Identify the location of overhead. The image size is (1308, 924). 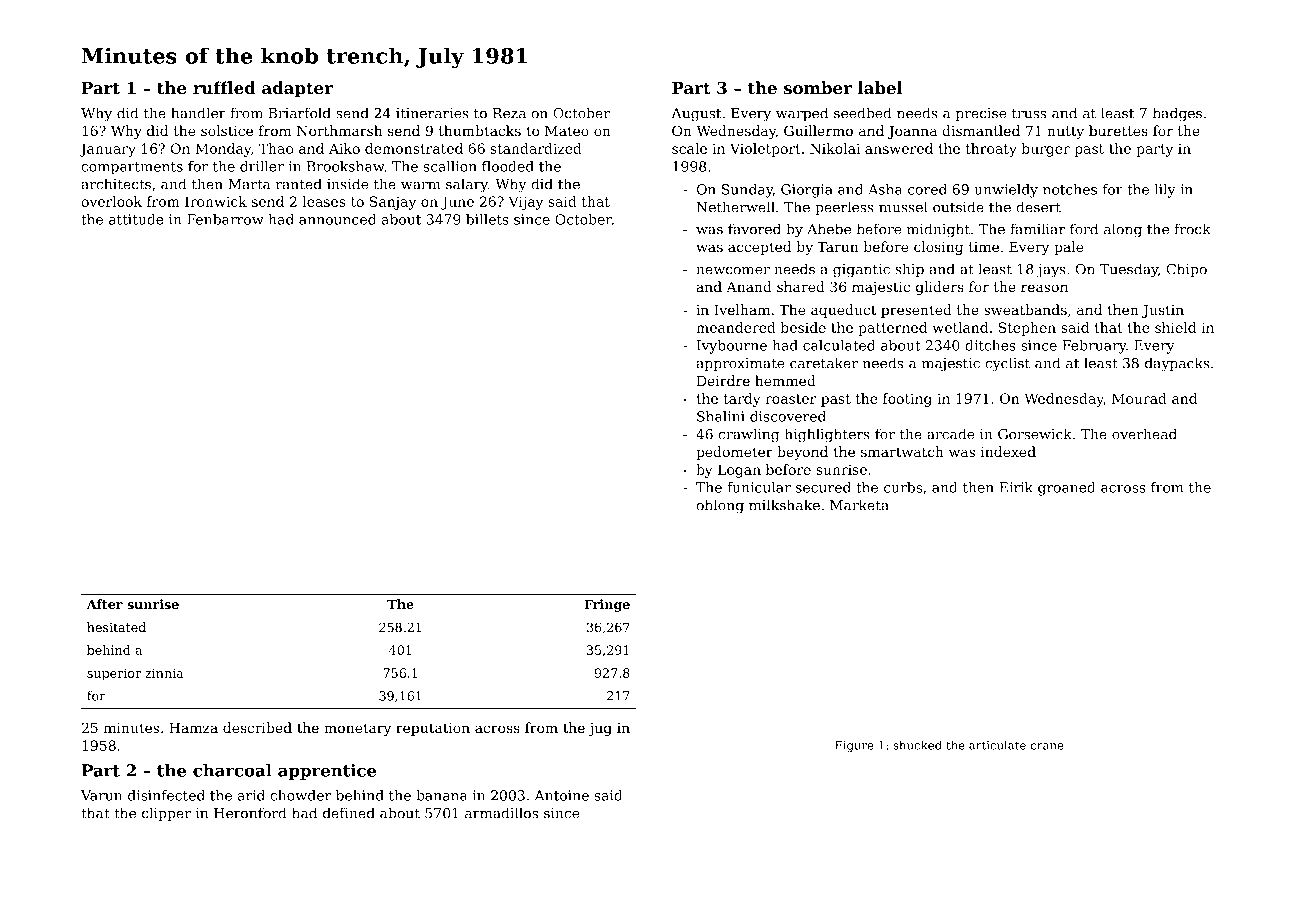
(1144, 434).
